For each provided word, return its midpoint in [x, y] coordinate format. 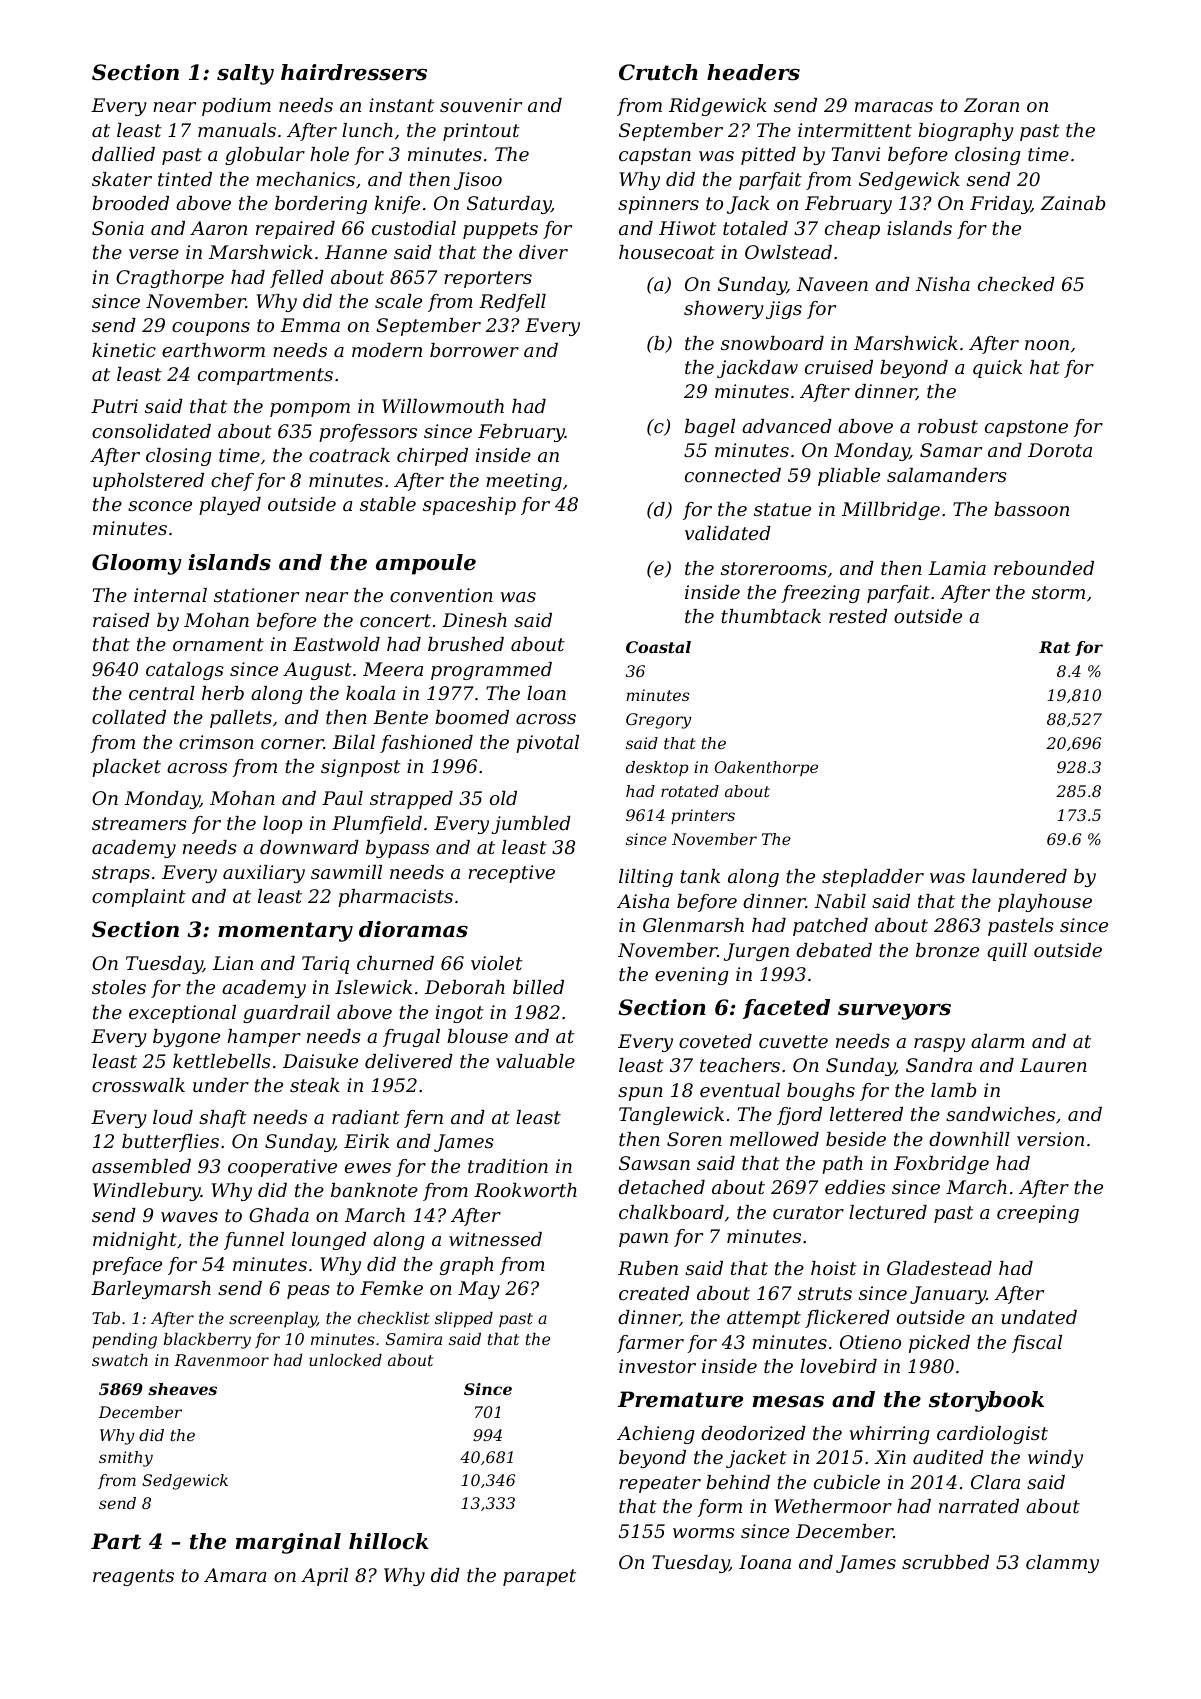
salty [245, 74]
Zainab [1073, 203]
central [162, 693]
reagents [133, 1577]
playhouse [1045, 903]
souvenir [481, 105]
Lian [233, 963]
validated [728, 533]
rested [858, 616]
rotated [690, 791]
